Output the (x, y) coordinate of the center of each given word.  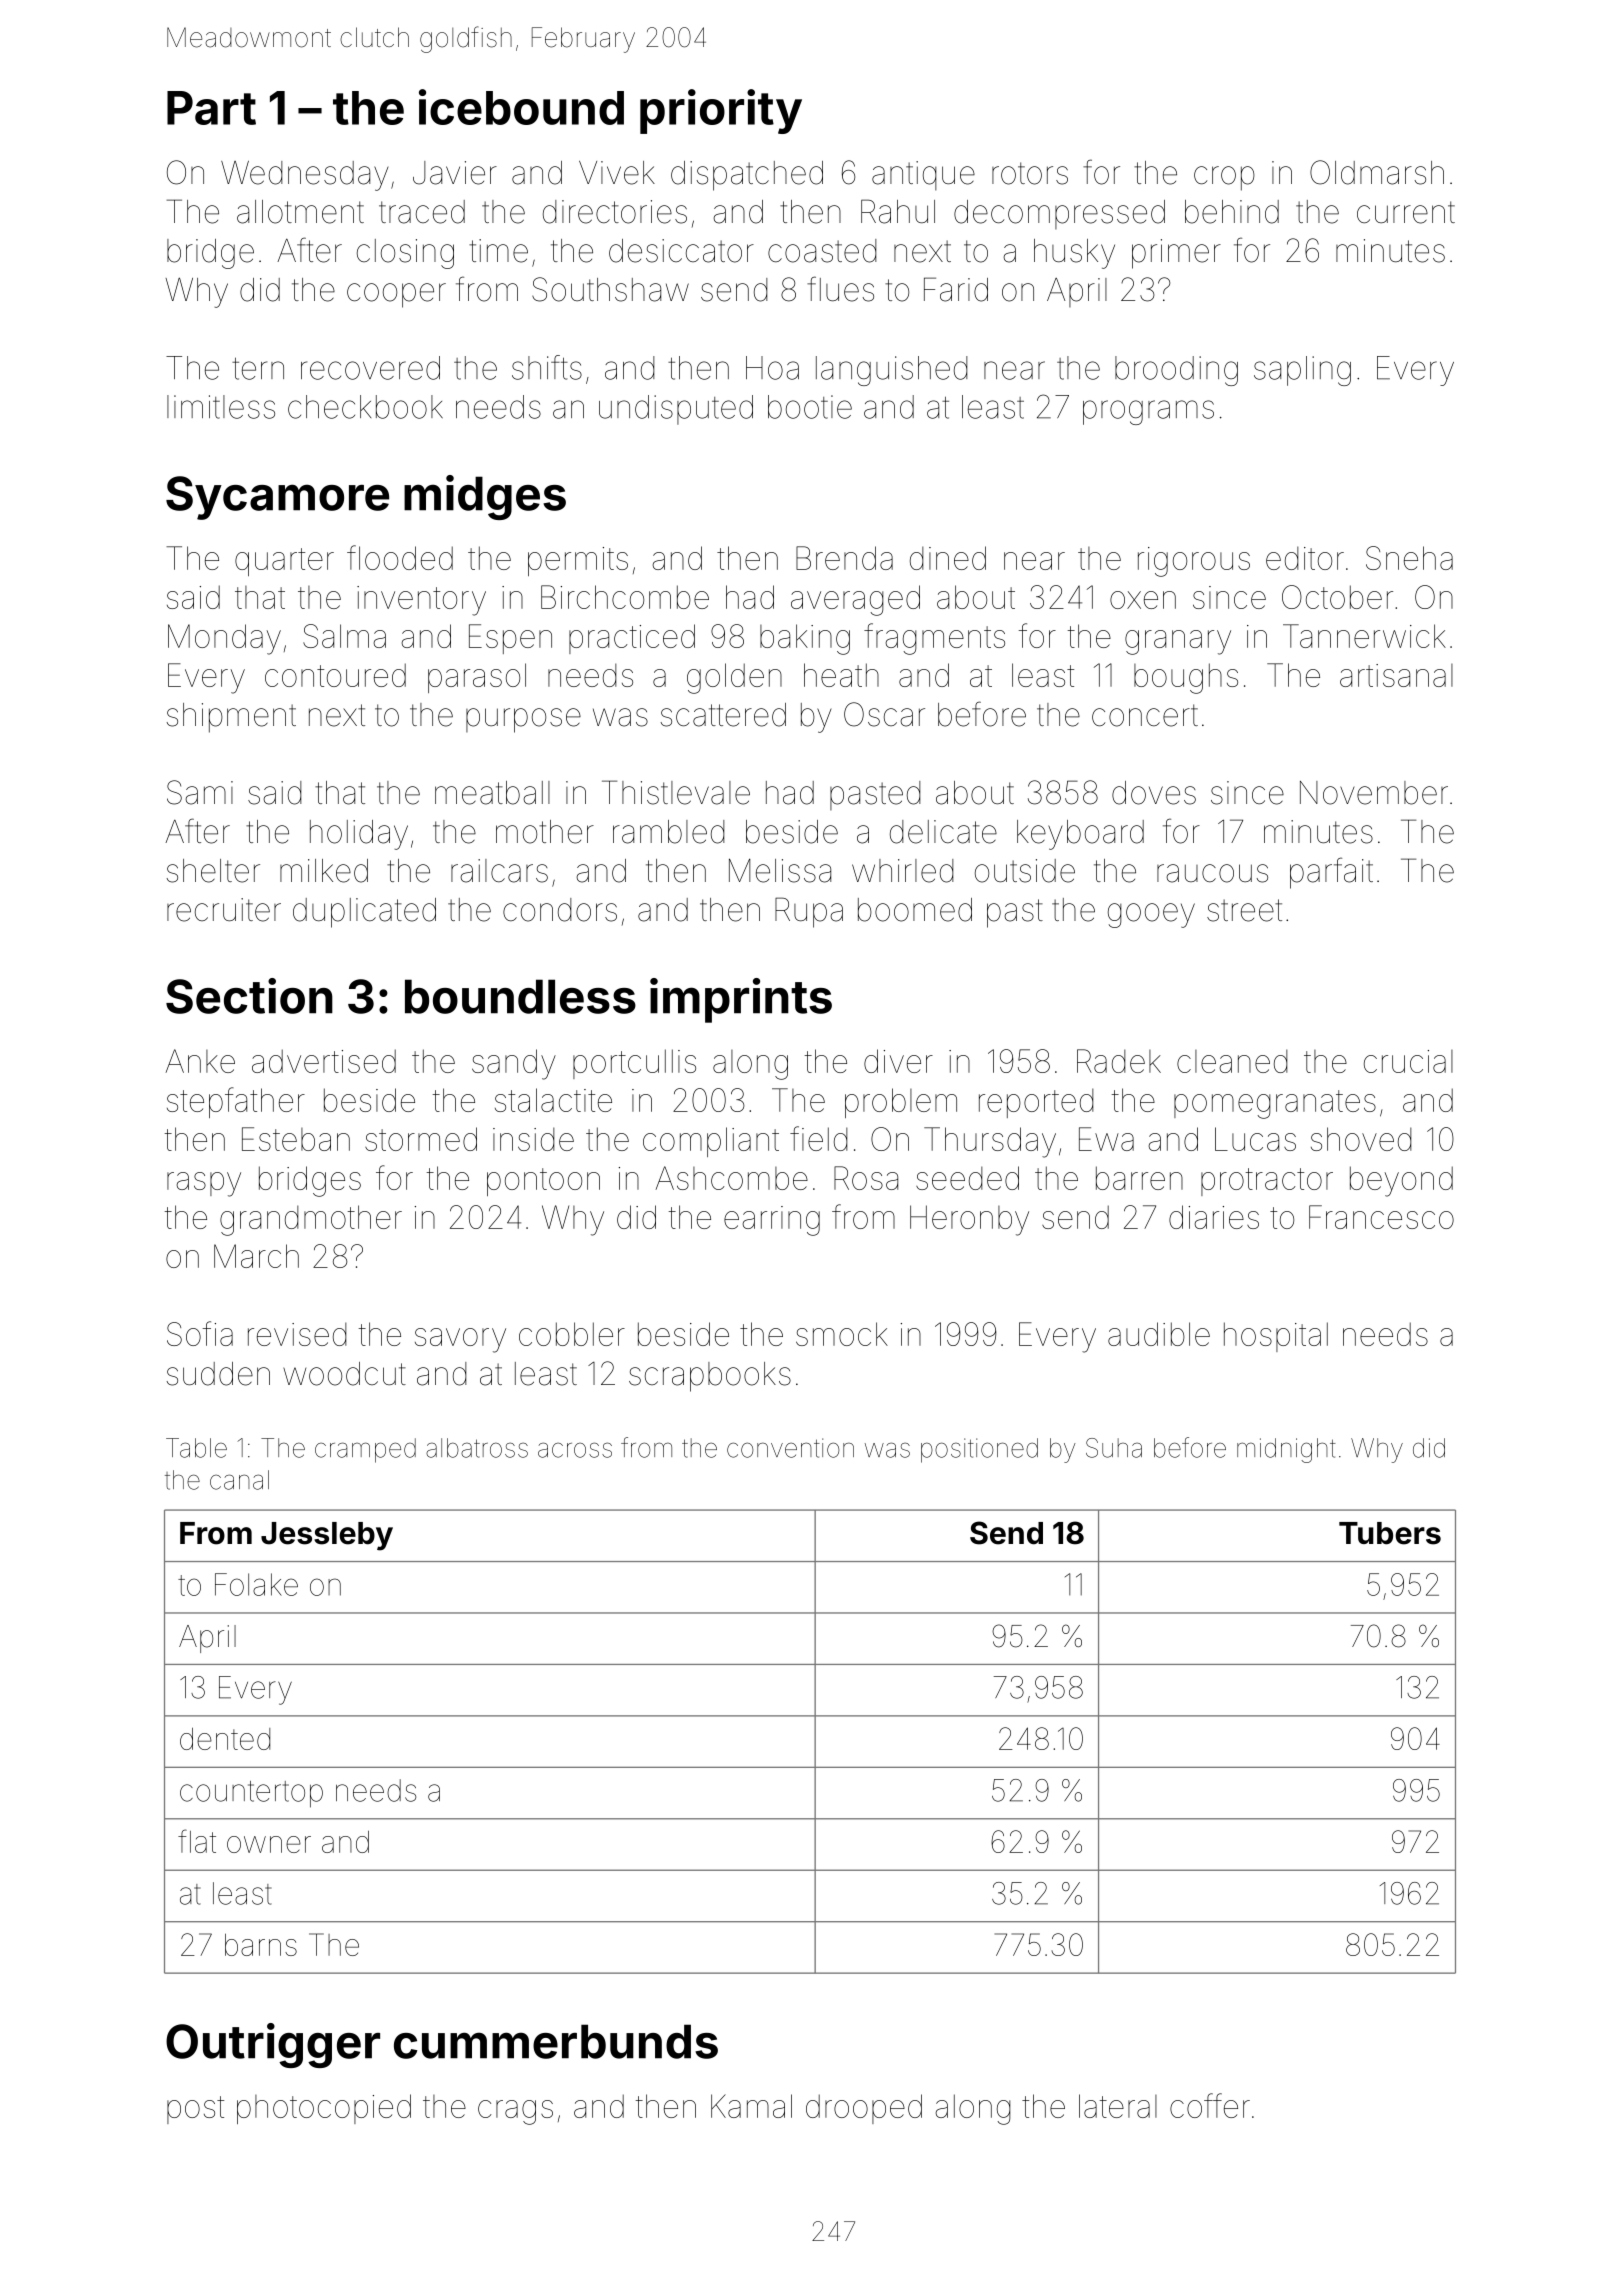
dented (225, 1739)
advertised (324, 1061)
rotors (1030, 173)
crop (1224, 178)
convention (790, 1448)
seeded (967, 1178)
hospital (1276, 1337)
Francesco (1381, 1217)
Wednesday (304, 176)
